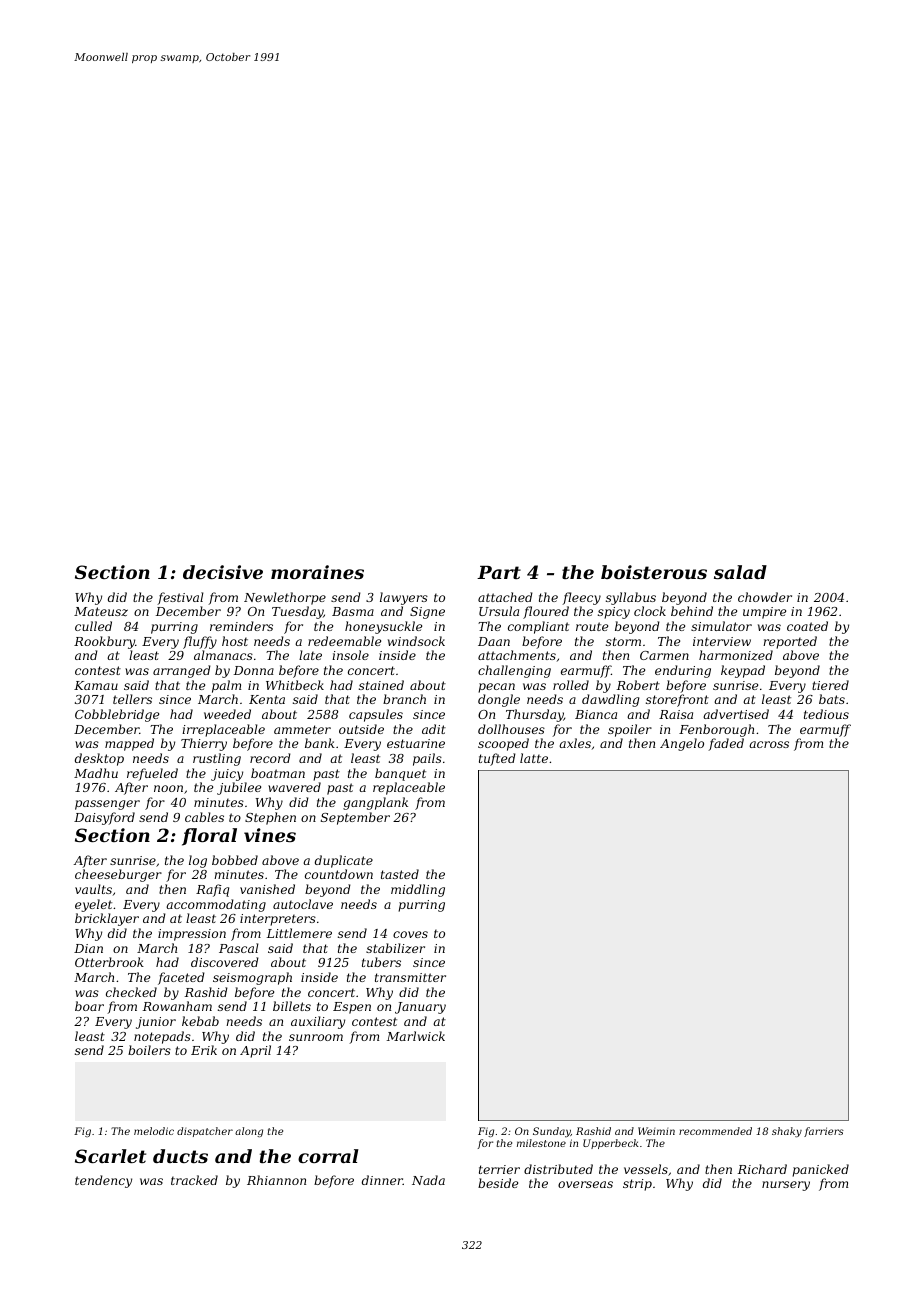  I want to click on Rhiannon, so click(276, 1180).
